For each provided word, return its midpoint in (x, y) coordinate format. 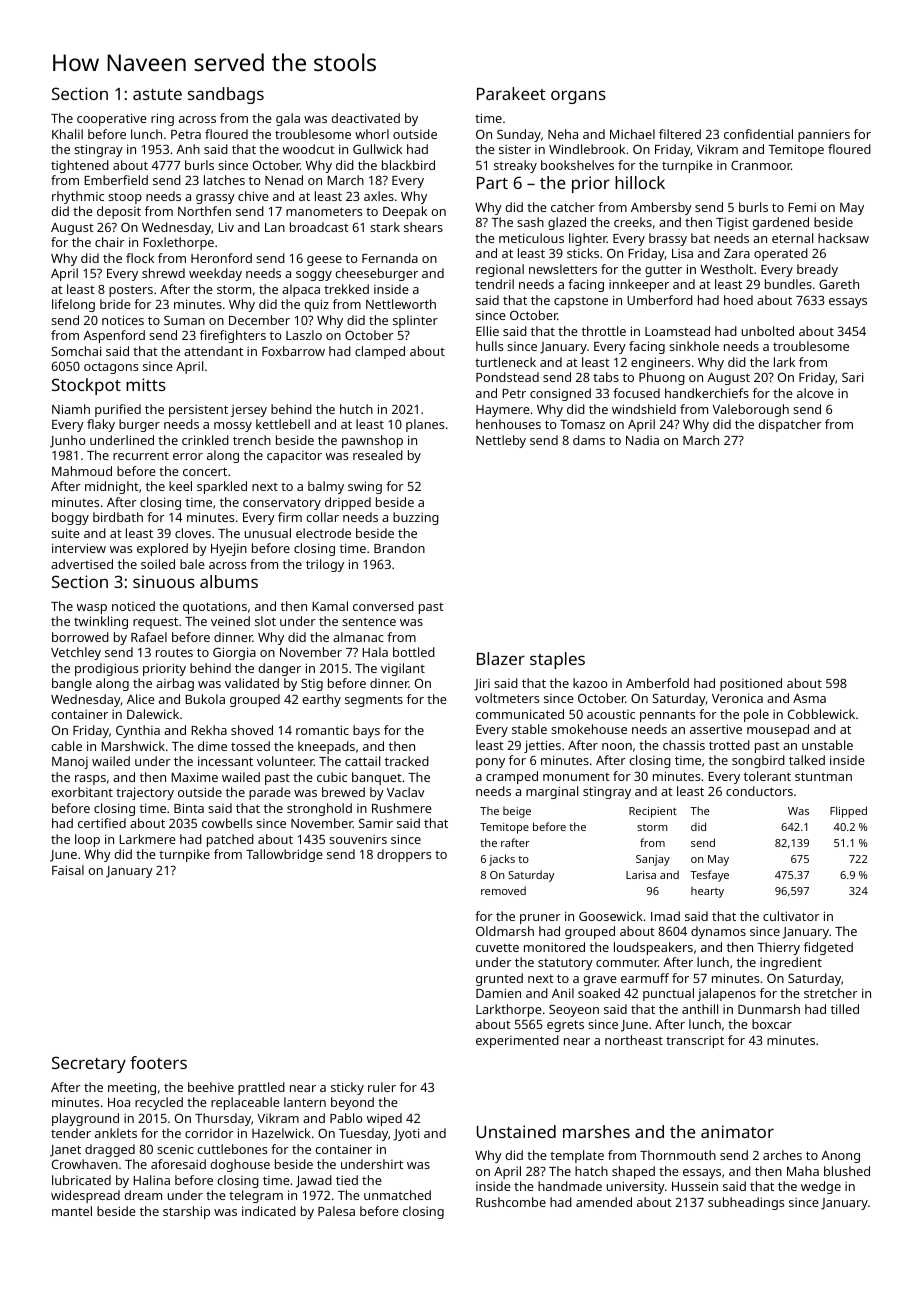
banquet (377, 778)
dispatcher (790, 425)
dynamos (718, 932)
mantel (72, 1211)
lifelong (73, 305)
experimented (517, 1041)
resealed (378, 455)
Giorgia (234, 653)
